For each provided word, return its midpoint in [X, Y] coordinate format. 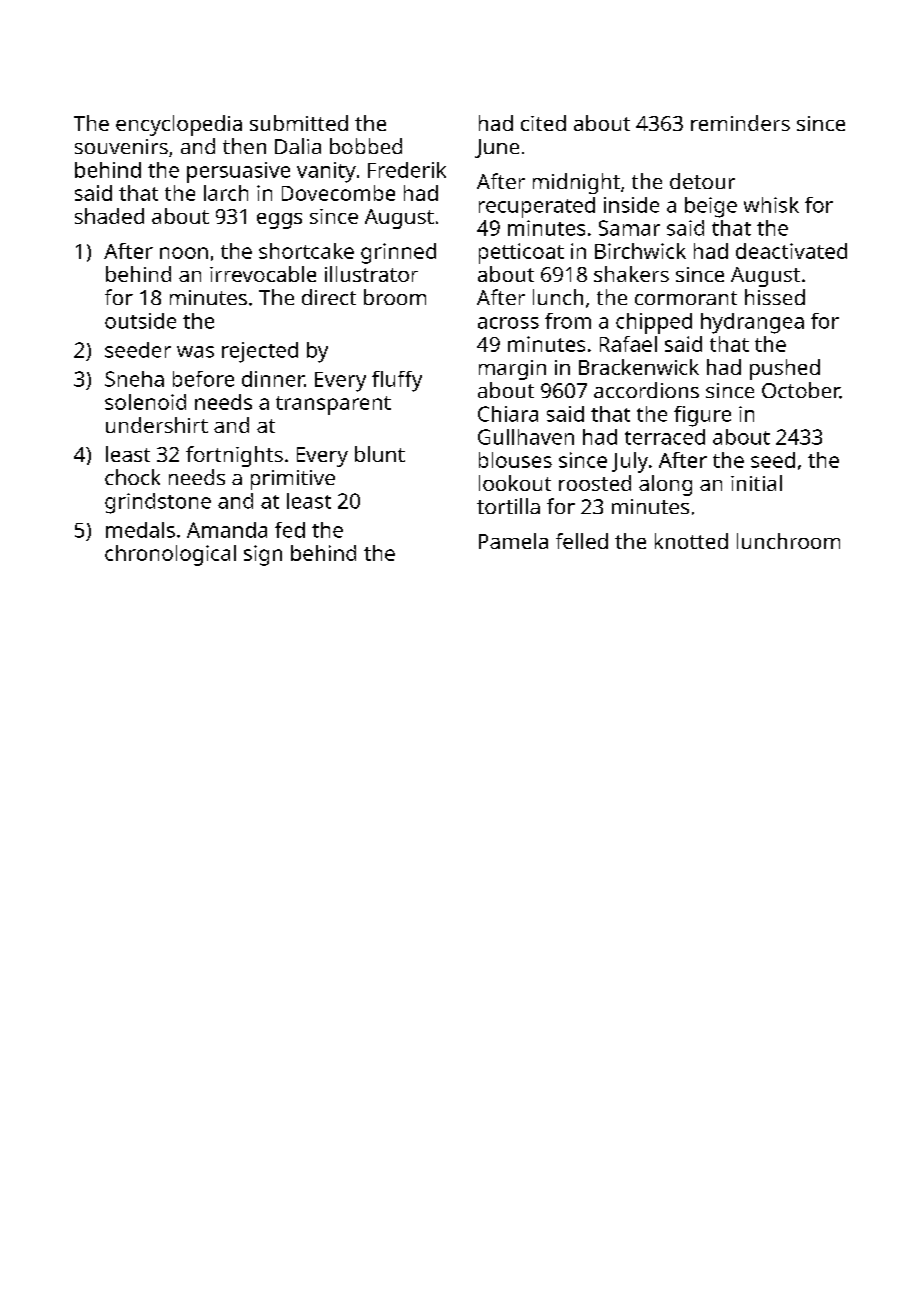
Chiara [508, 414]
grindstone [158, 503]
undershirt [157, 425]
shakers [631, 274]
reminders [740, 123]
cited [543, 123]
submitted [299, 123]
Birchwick [640, 251]
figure [702, 416]
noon [184, 253]
